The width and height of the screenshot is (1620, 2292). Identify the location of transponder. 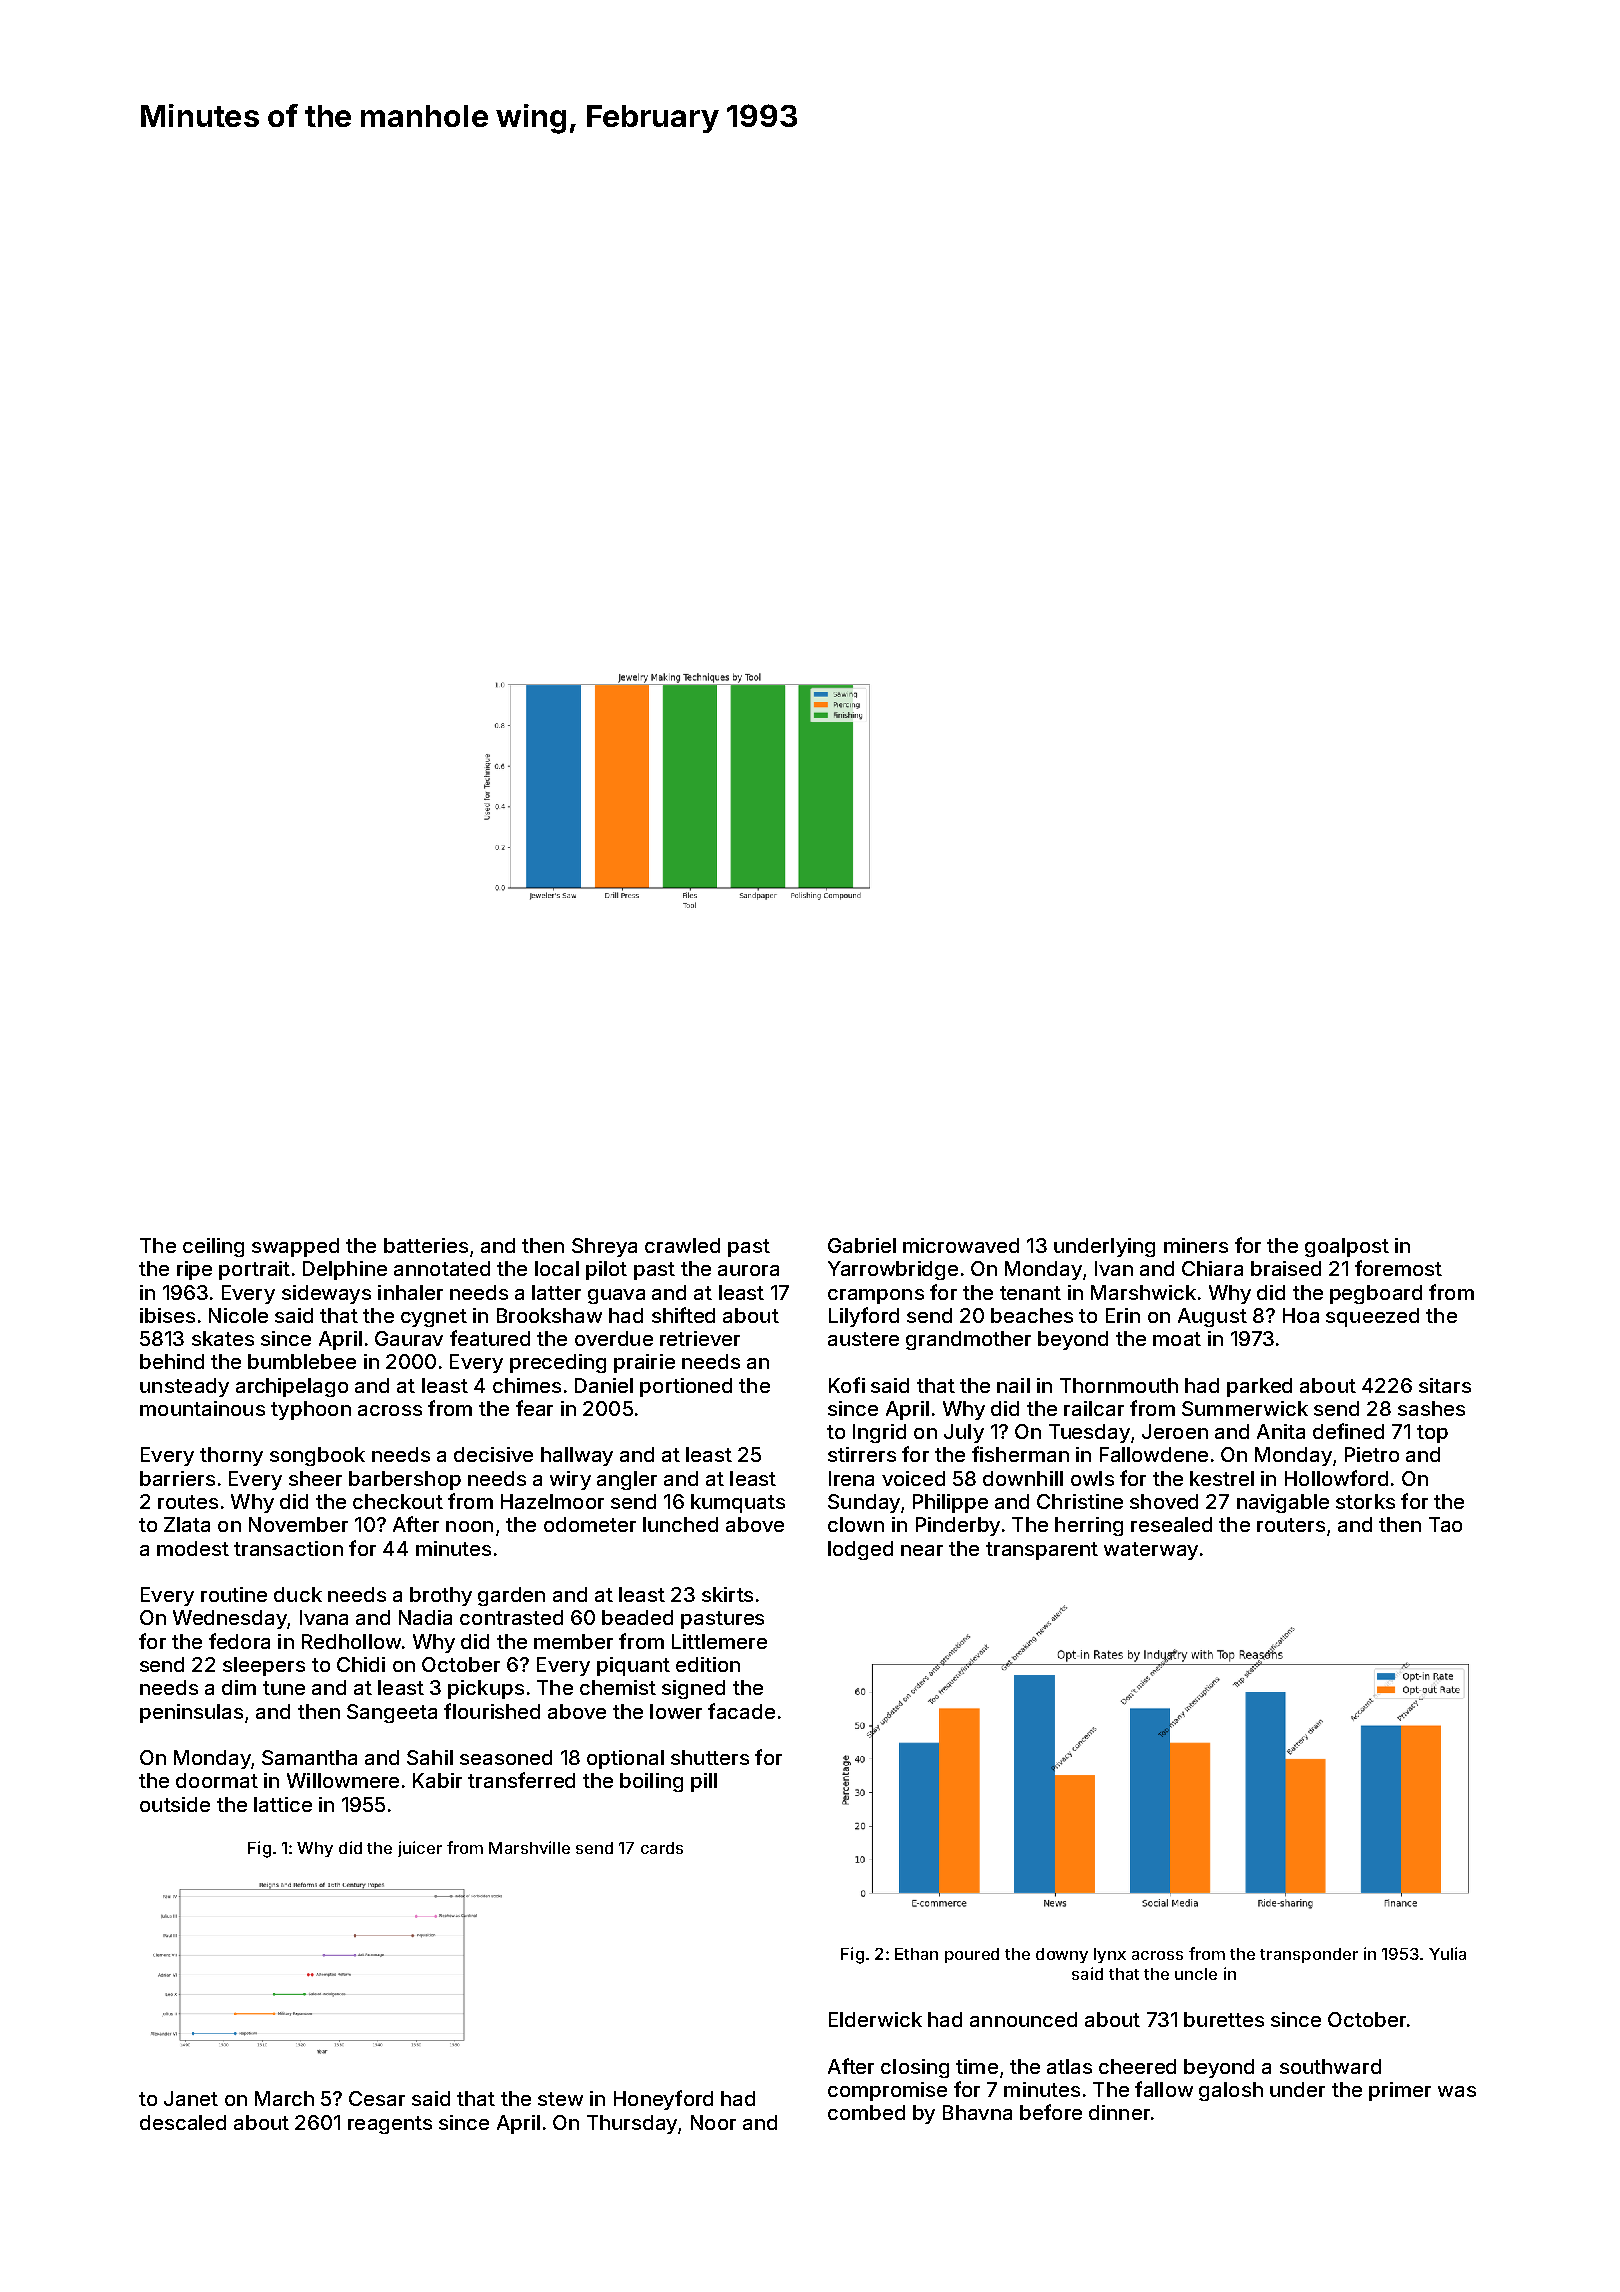
(1309, 1955).
